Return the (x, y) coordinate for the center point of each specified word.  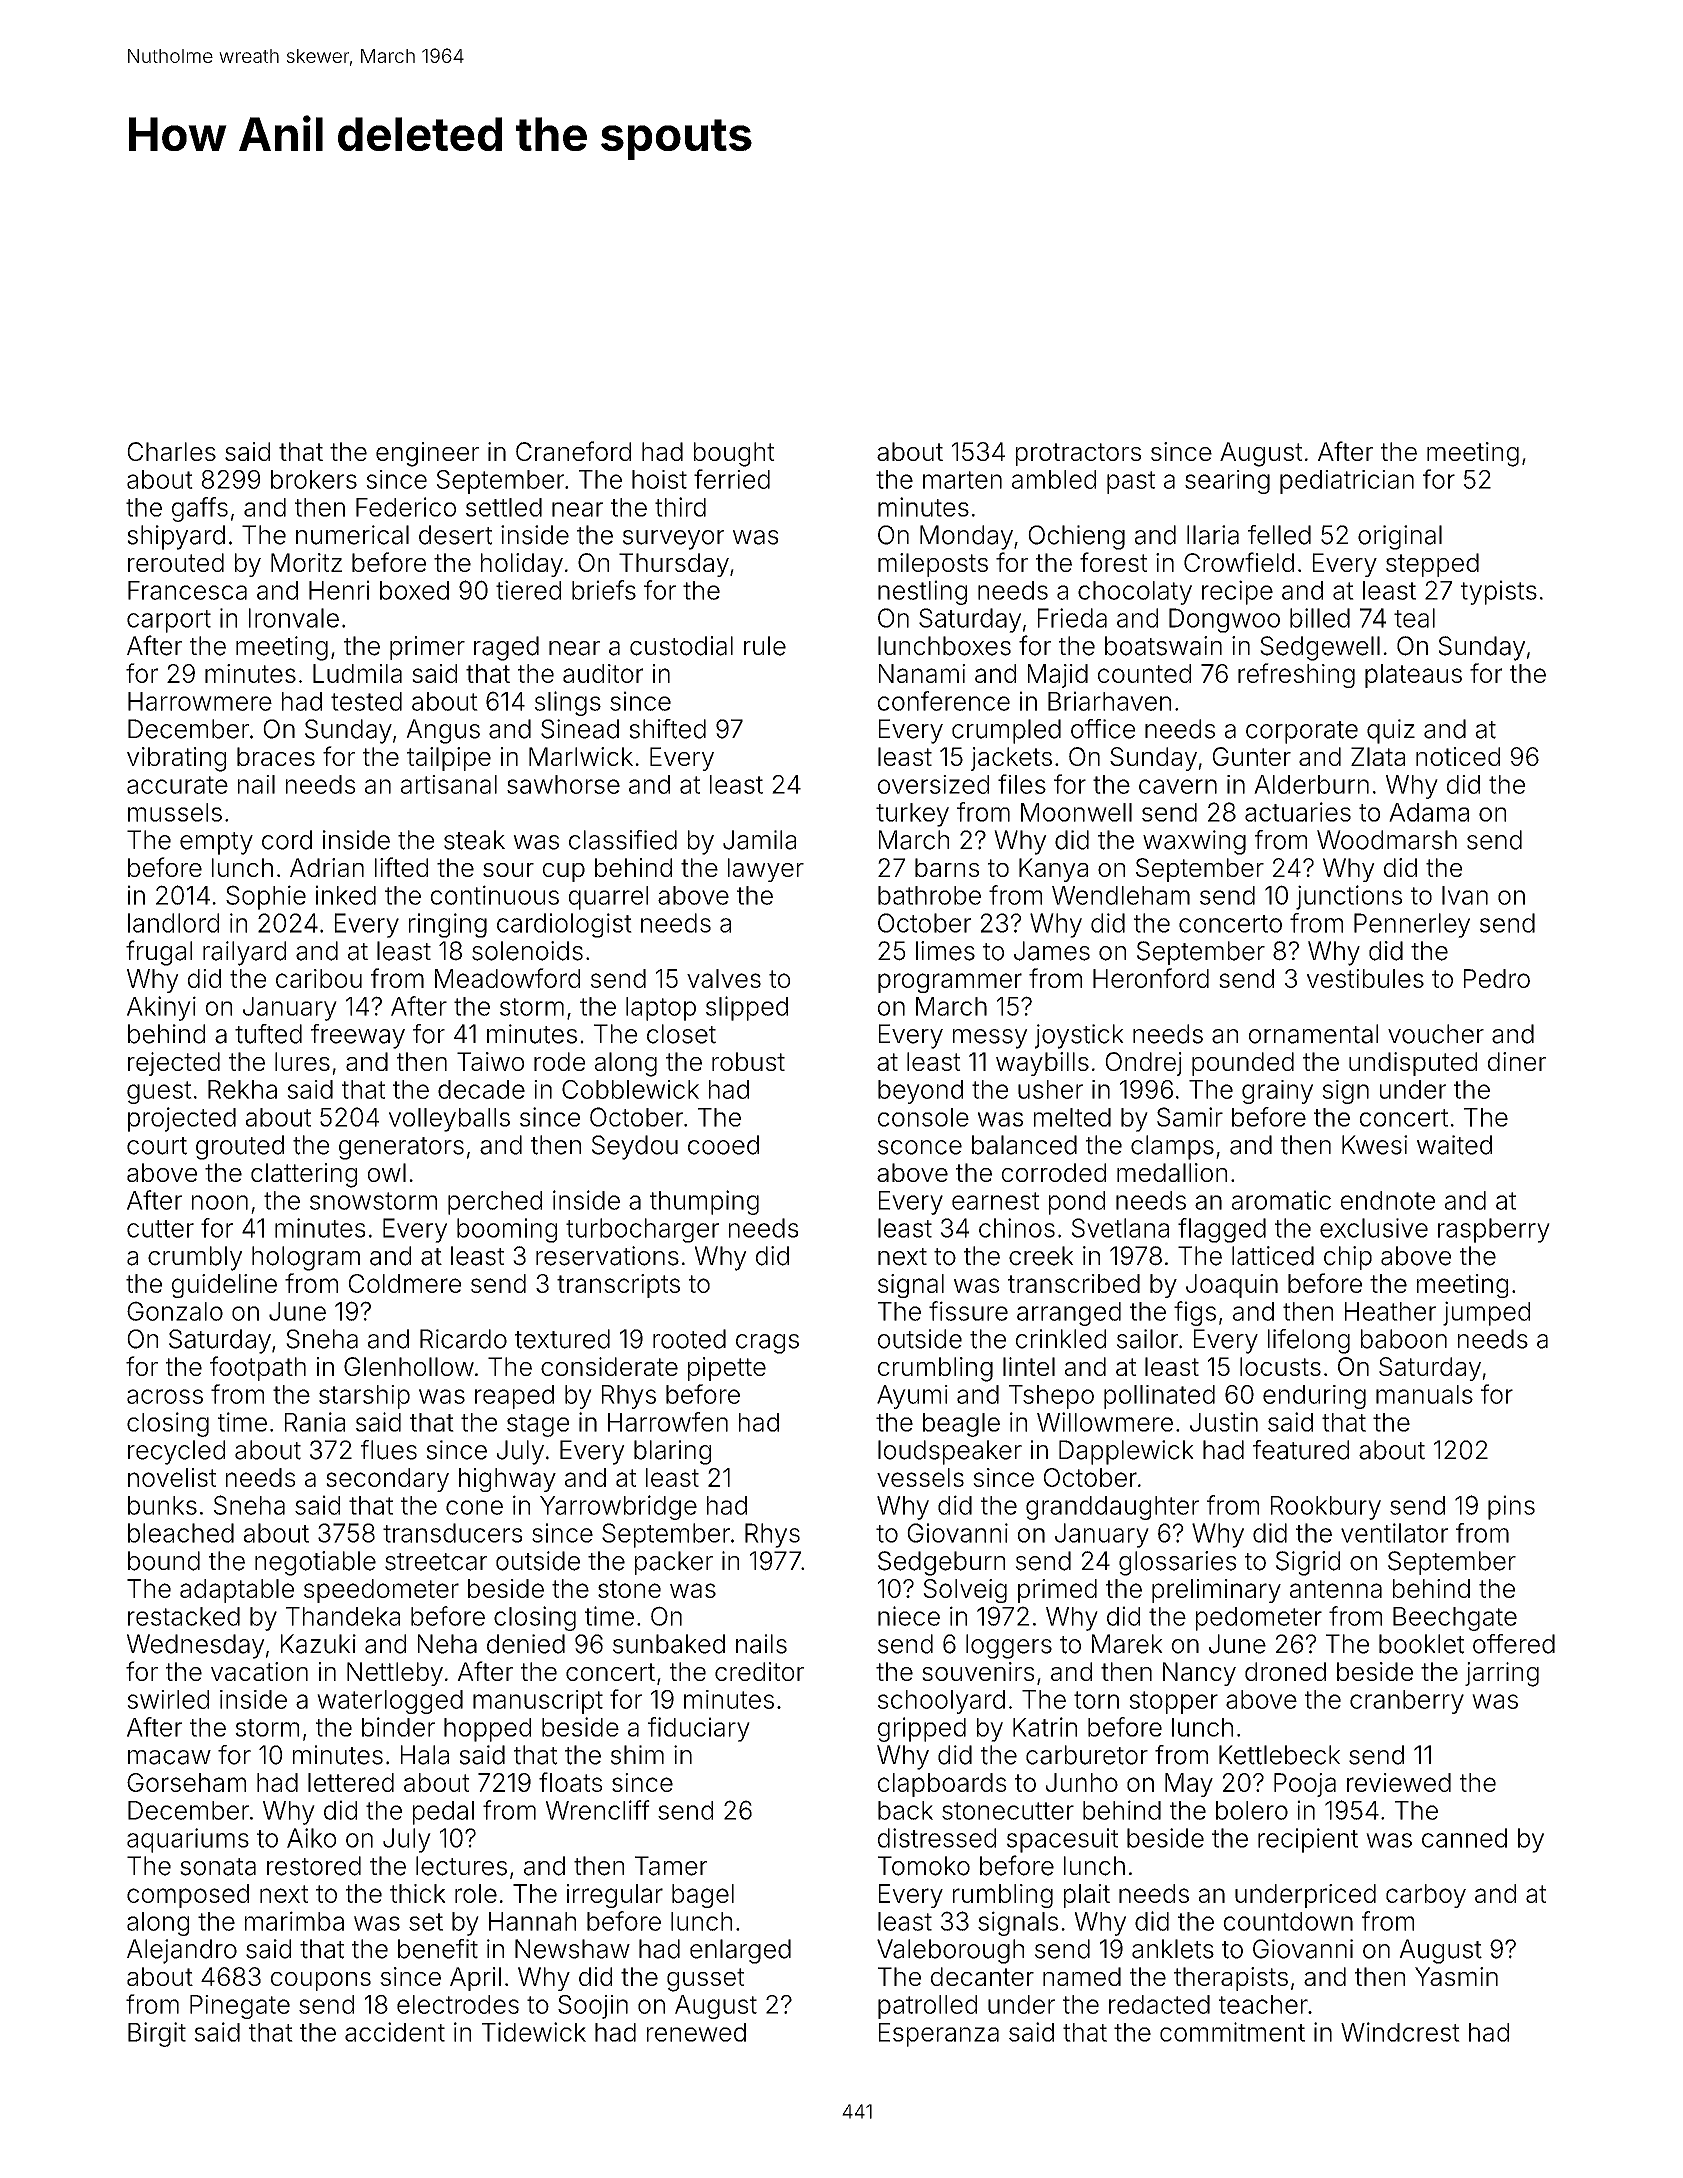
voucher (1436, 1034)
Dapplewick (1126, 1452)
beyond (920, 1092)
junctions (1349, 897)
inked (346, 895)
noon (220, 1202)
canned (1464, 1838)
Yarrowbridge (618, 1507)
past (1131, 482)
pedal (443, 1813)
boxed (414, 590)
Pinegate (240, 2007)
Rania (315, 1422)
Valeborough (950, 1951)
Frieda (1072, 618)
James (1052, 951)
